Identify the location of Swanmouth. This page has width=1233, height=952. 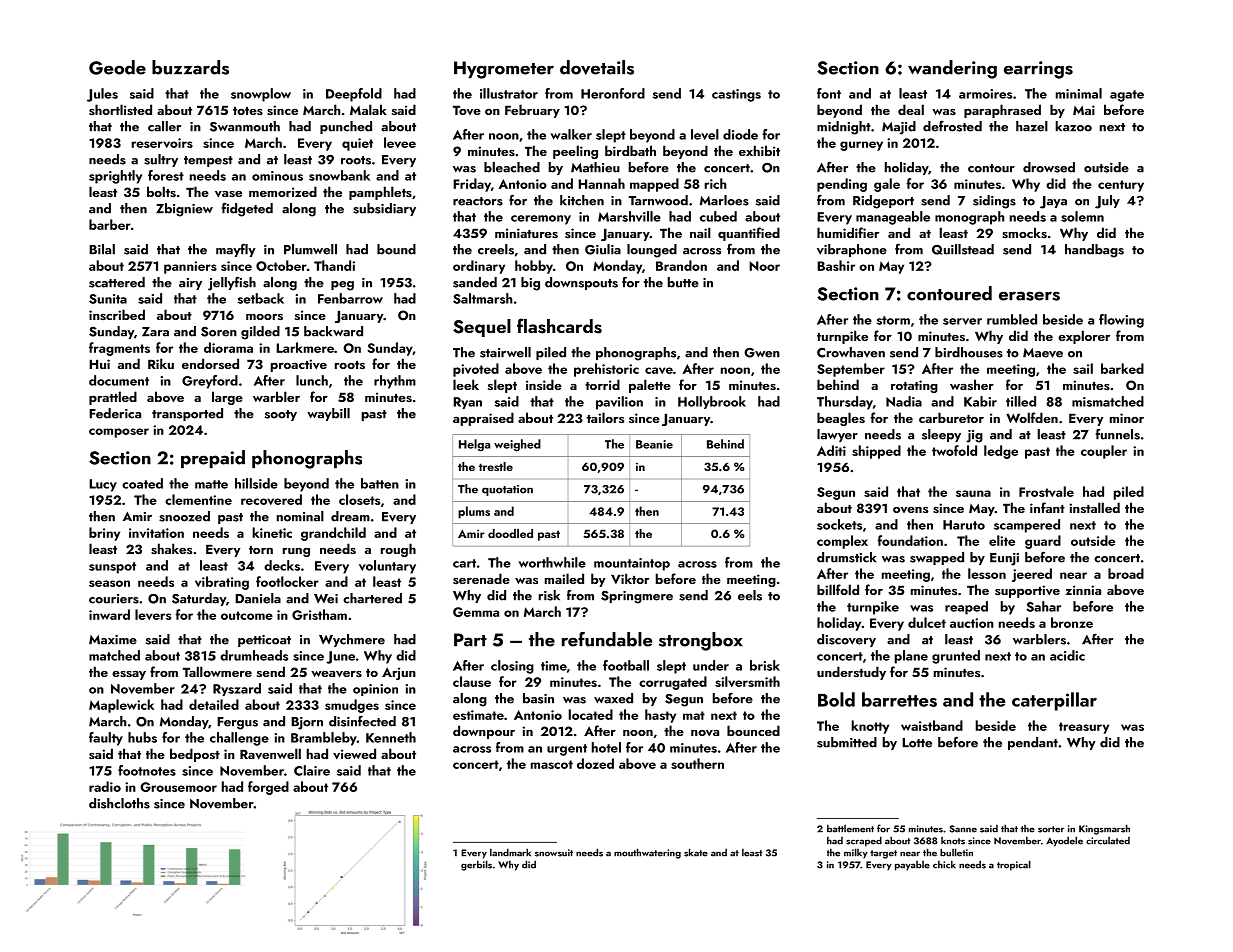
(245, 126).
